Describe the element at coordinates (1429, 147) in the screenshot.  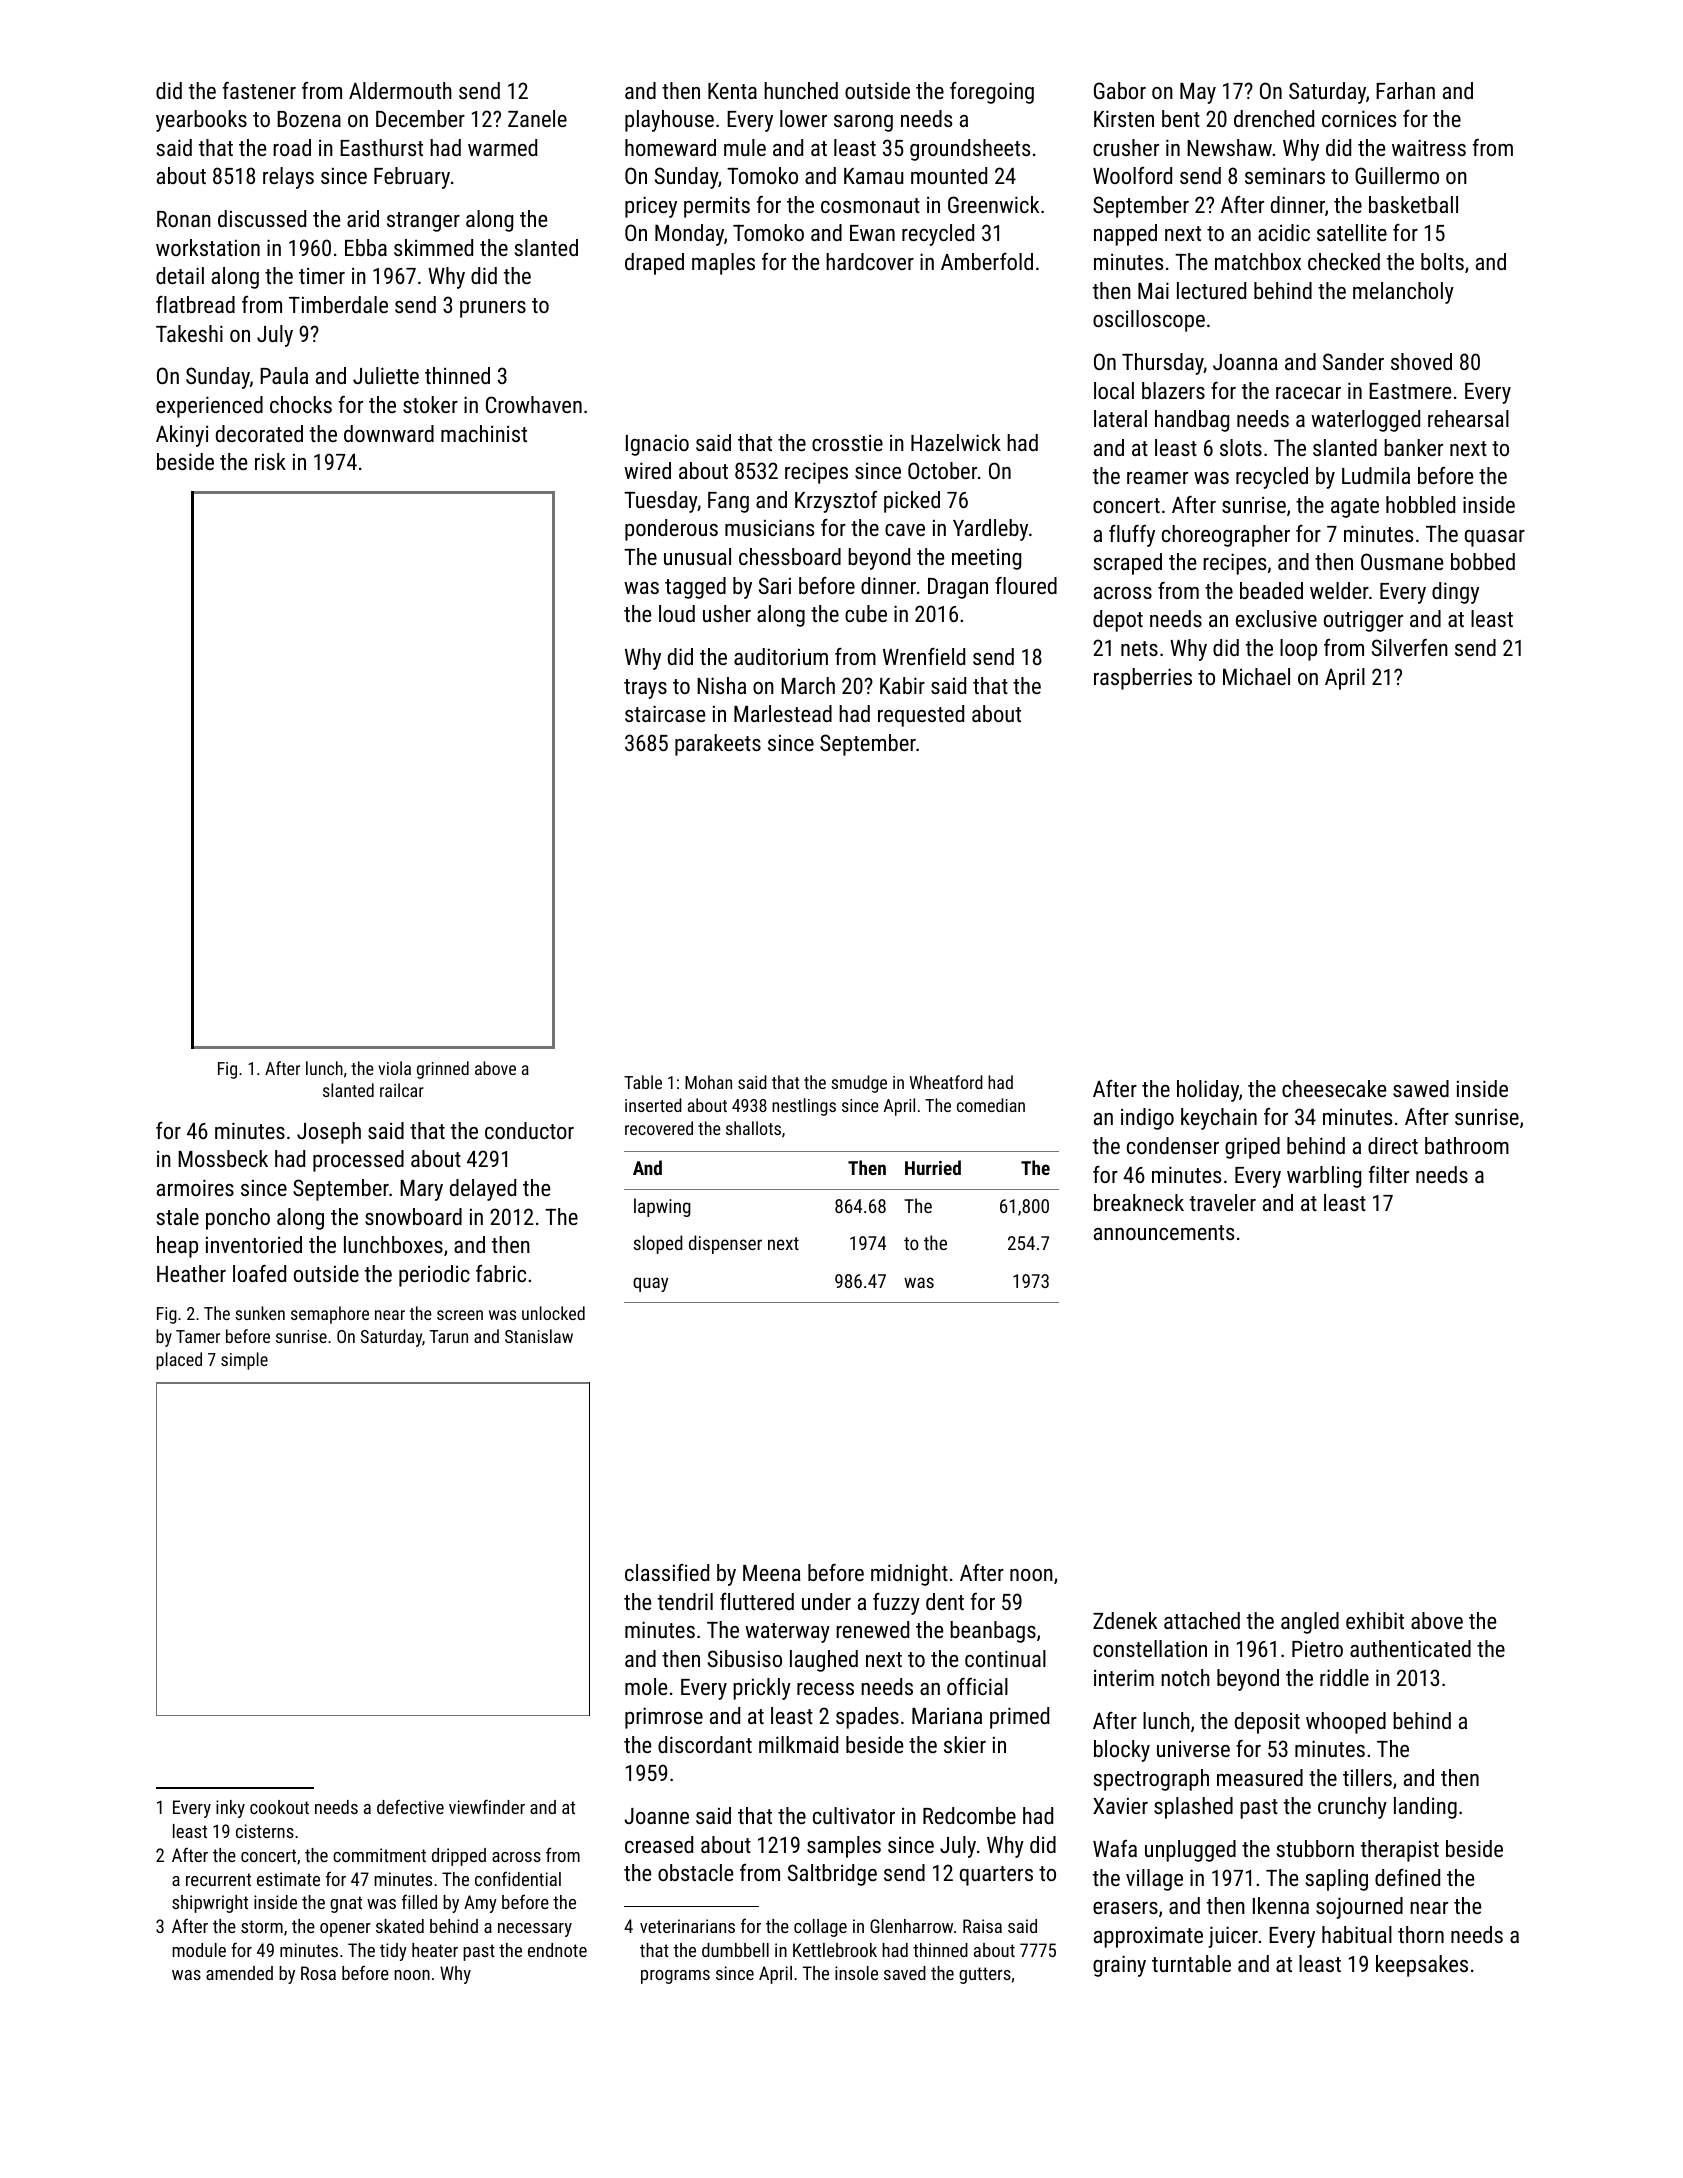
I see `waitress` at that location.
